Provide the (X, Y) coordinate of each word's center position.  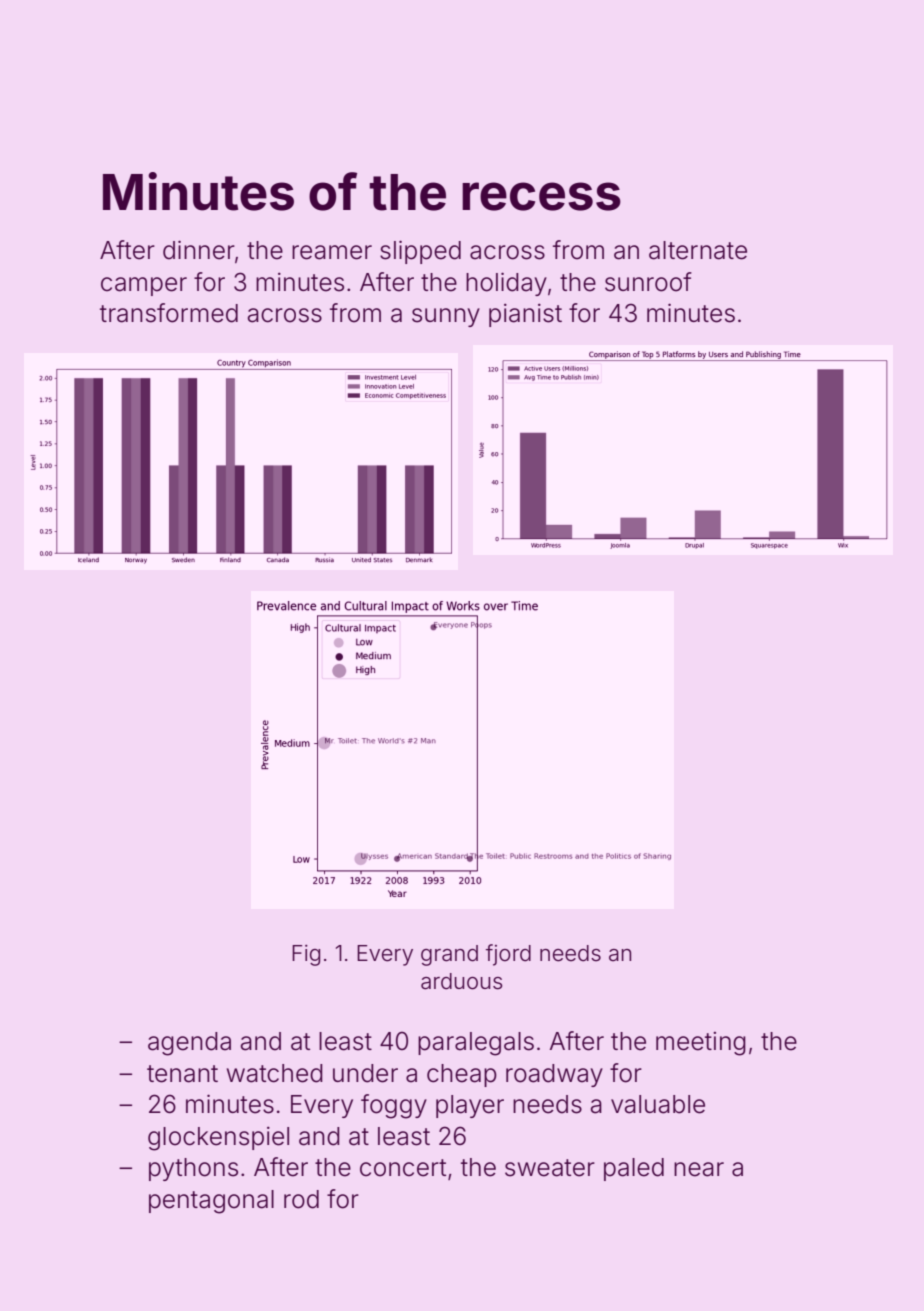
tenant (182, 1074)
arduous (461, 981)
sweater (550, 1168)
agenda (189, 1044)
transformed (169, 313)
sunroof (648, 282)
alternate (698, 250)
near (699, 1169)
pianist (525, 315)
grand (449, 955)
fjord (508, 955)
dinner (199, 250)
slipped (420, 252)
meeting (701, 1044)
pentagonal (211, 1202)
